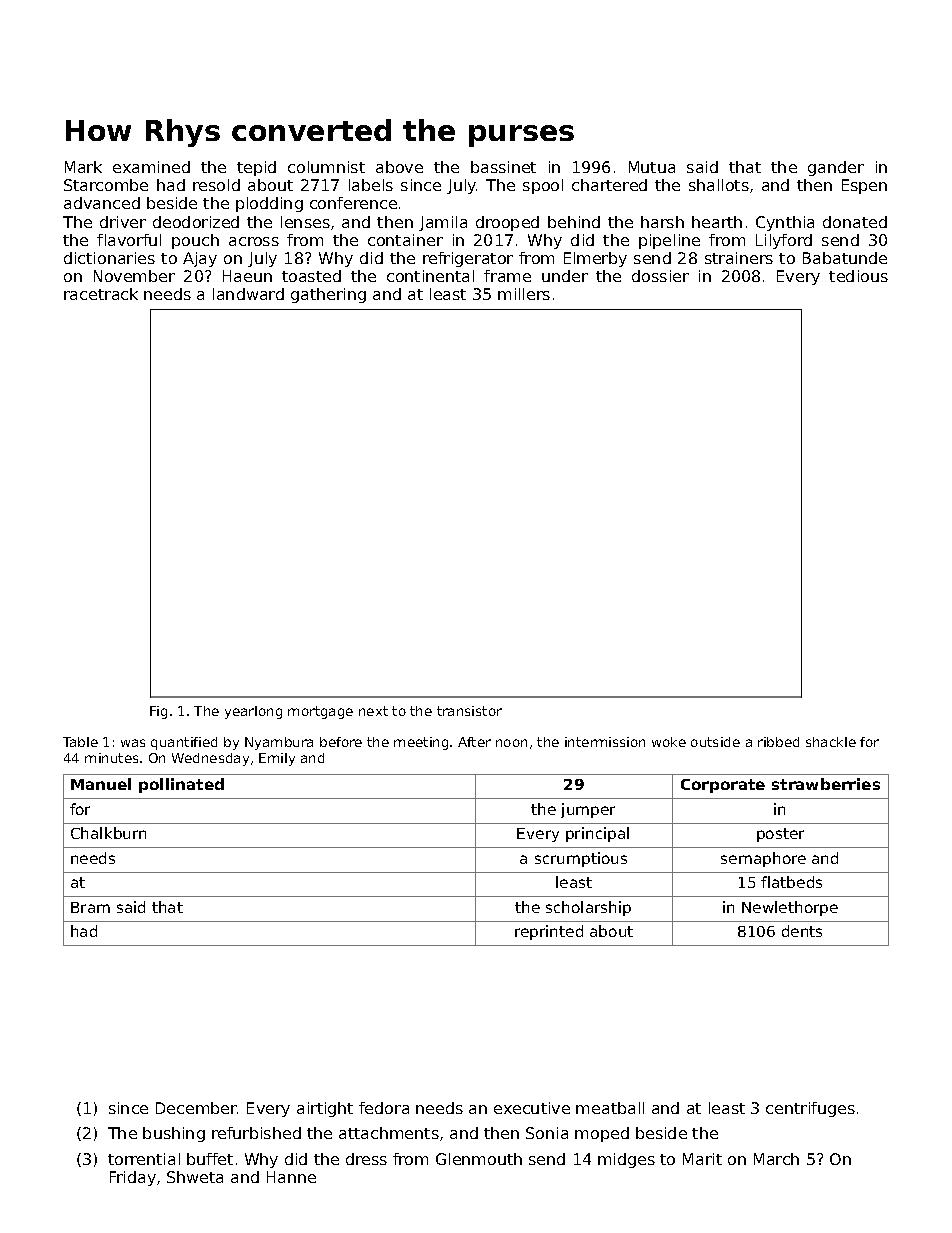 The width and height of the image is (952, 1233). I want to click on Sonia, so click(547, 1133).
